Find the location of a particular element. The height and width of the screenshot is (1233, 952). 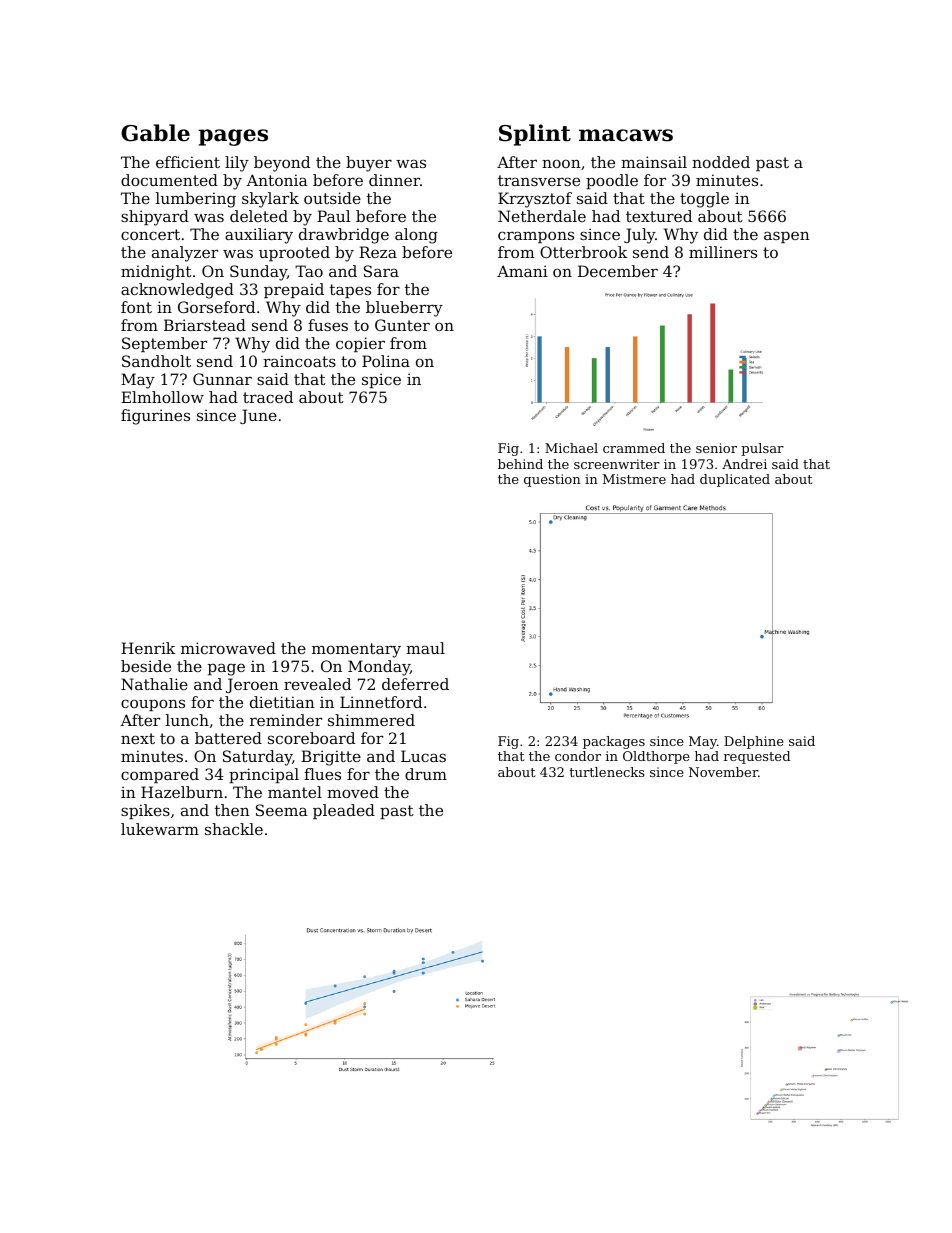

Mistmere is located at coordinates (634, 479).
